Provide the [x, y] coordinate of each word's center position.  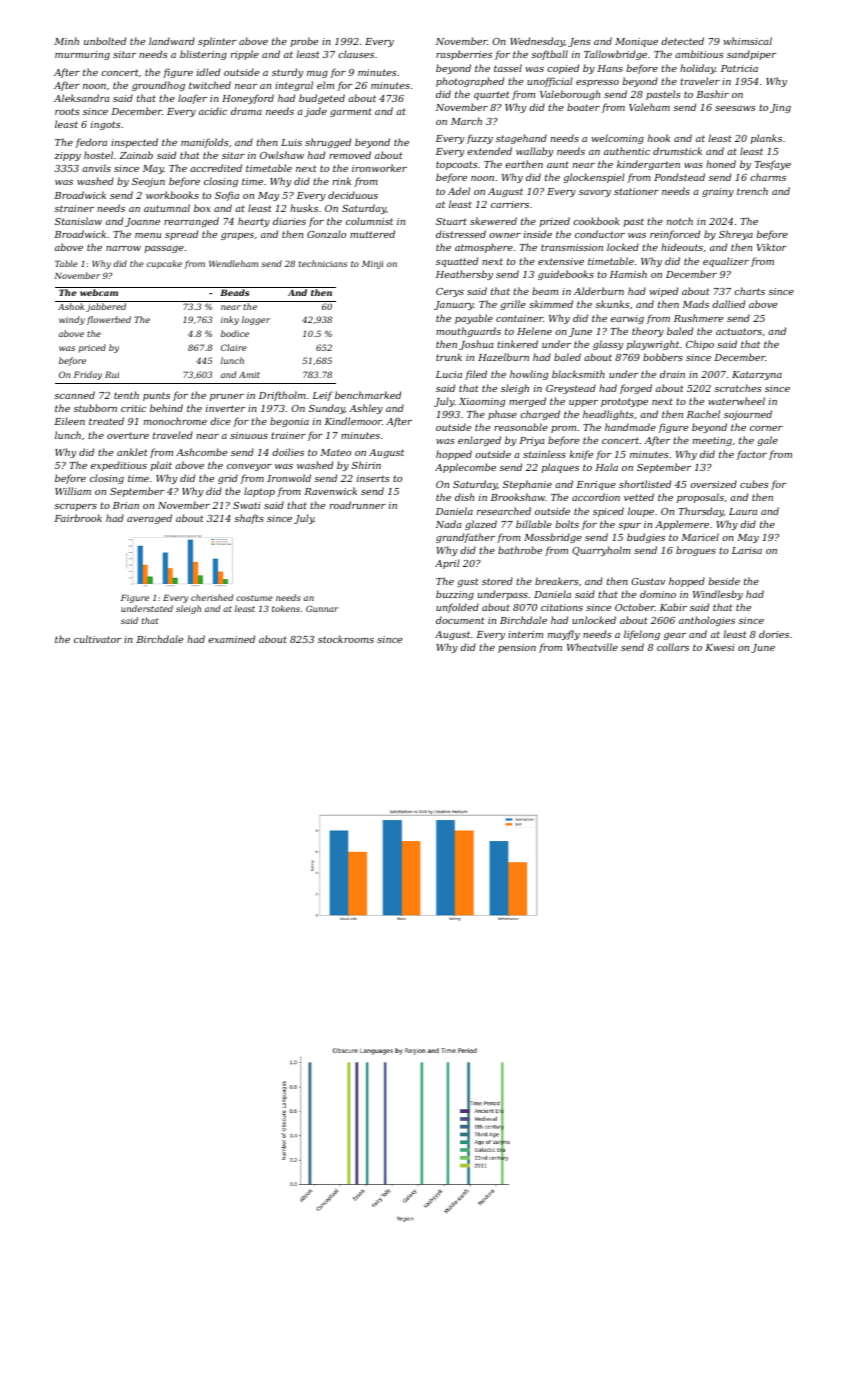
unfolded [457, 608]
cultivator [98, 639]
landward [172, 41]
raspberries [464, 55]
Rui [112, 374]
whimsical [748, 41]
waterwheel [736, 401]
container [519, 318]
